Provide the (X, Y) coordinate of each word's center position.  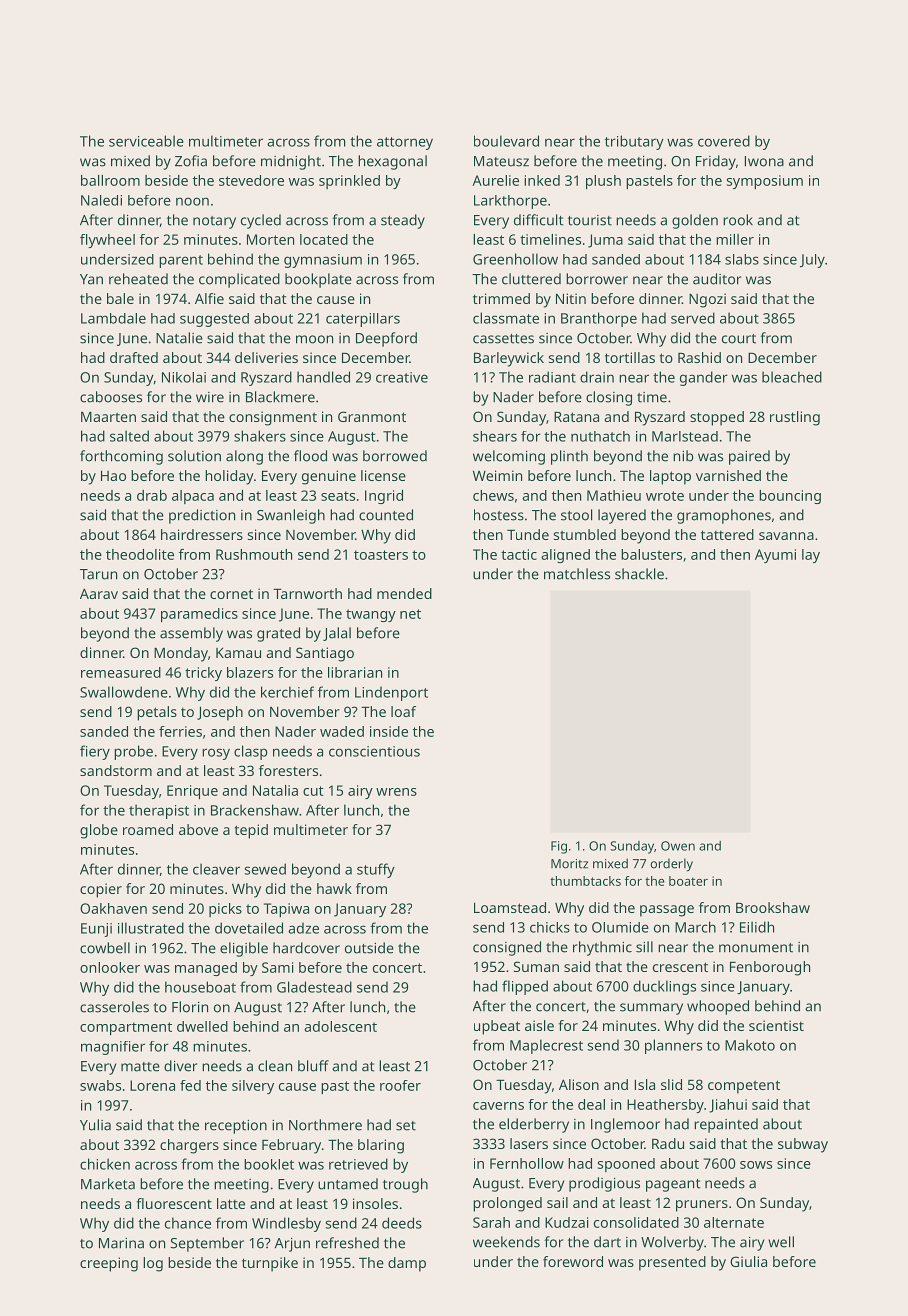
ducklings (664, 987)
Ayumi (775, 556)
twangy (371, 615)
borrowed (395, 456)
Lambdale (113, 318)
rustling (795, 418)
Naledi (101, 200)
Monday (181, 654)
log (153, 1264)
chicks (550, 927)
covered (724, 141)
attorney (405, 143)
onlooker (110, 967)
